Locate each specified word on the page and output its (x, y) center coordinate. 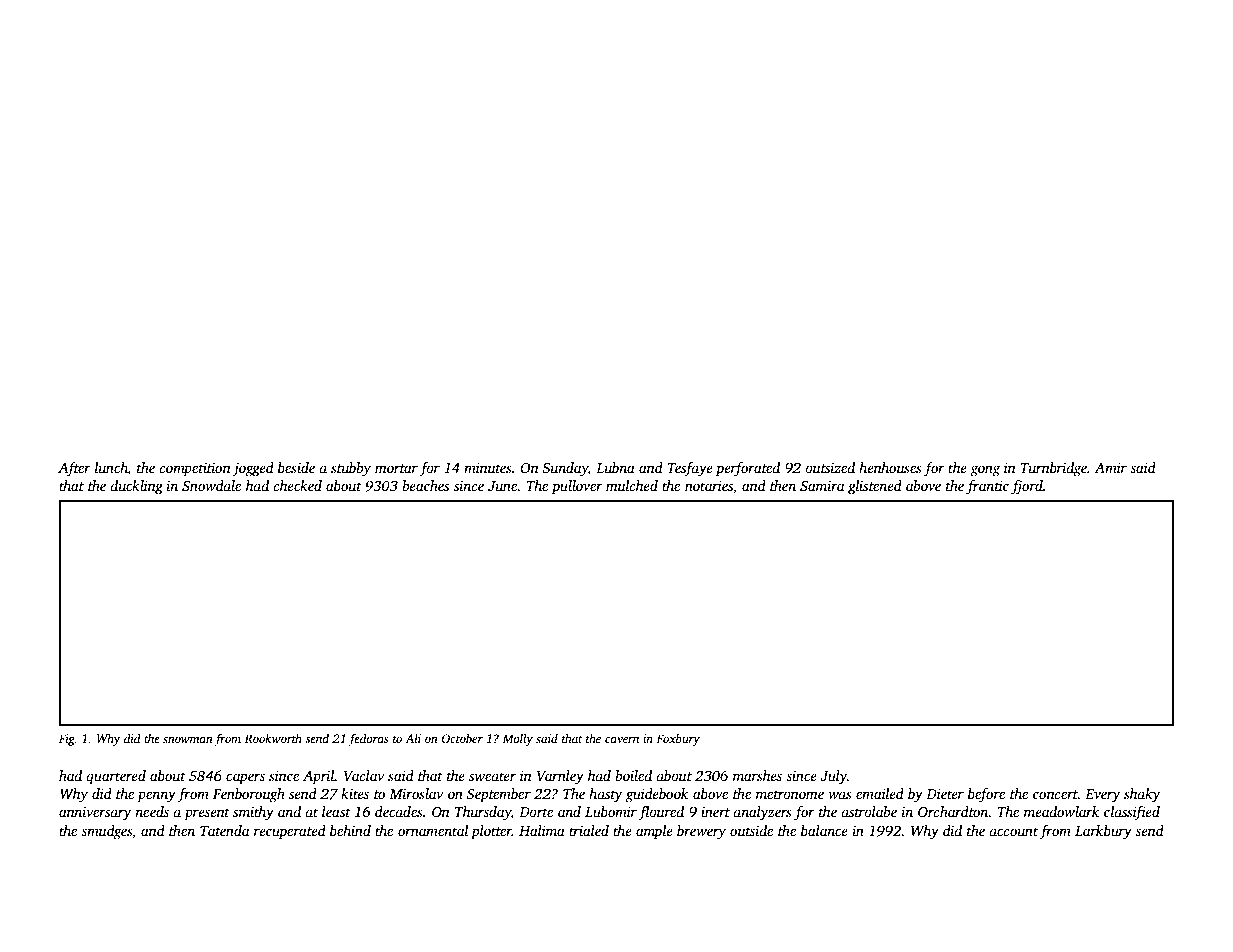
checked (297, 485)
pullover (577, 487)
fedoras (369, 739)
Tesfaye (690, 469)
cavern (622, 739)
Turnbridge (1053, 469)
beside (296, 467)
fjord (1027, 487)
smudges (106, 832)
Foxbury (678, 740)
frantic (987, 487)
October (462, 738)
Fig (67, 740)
